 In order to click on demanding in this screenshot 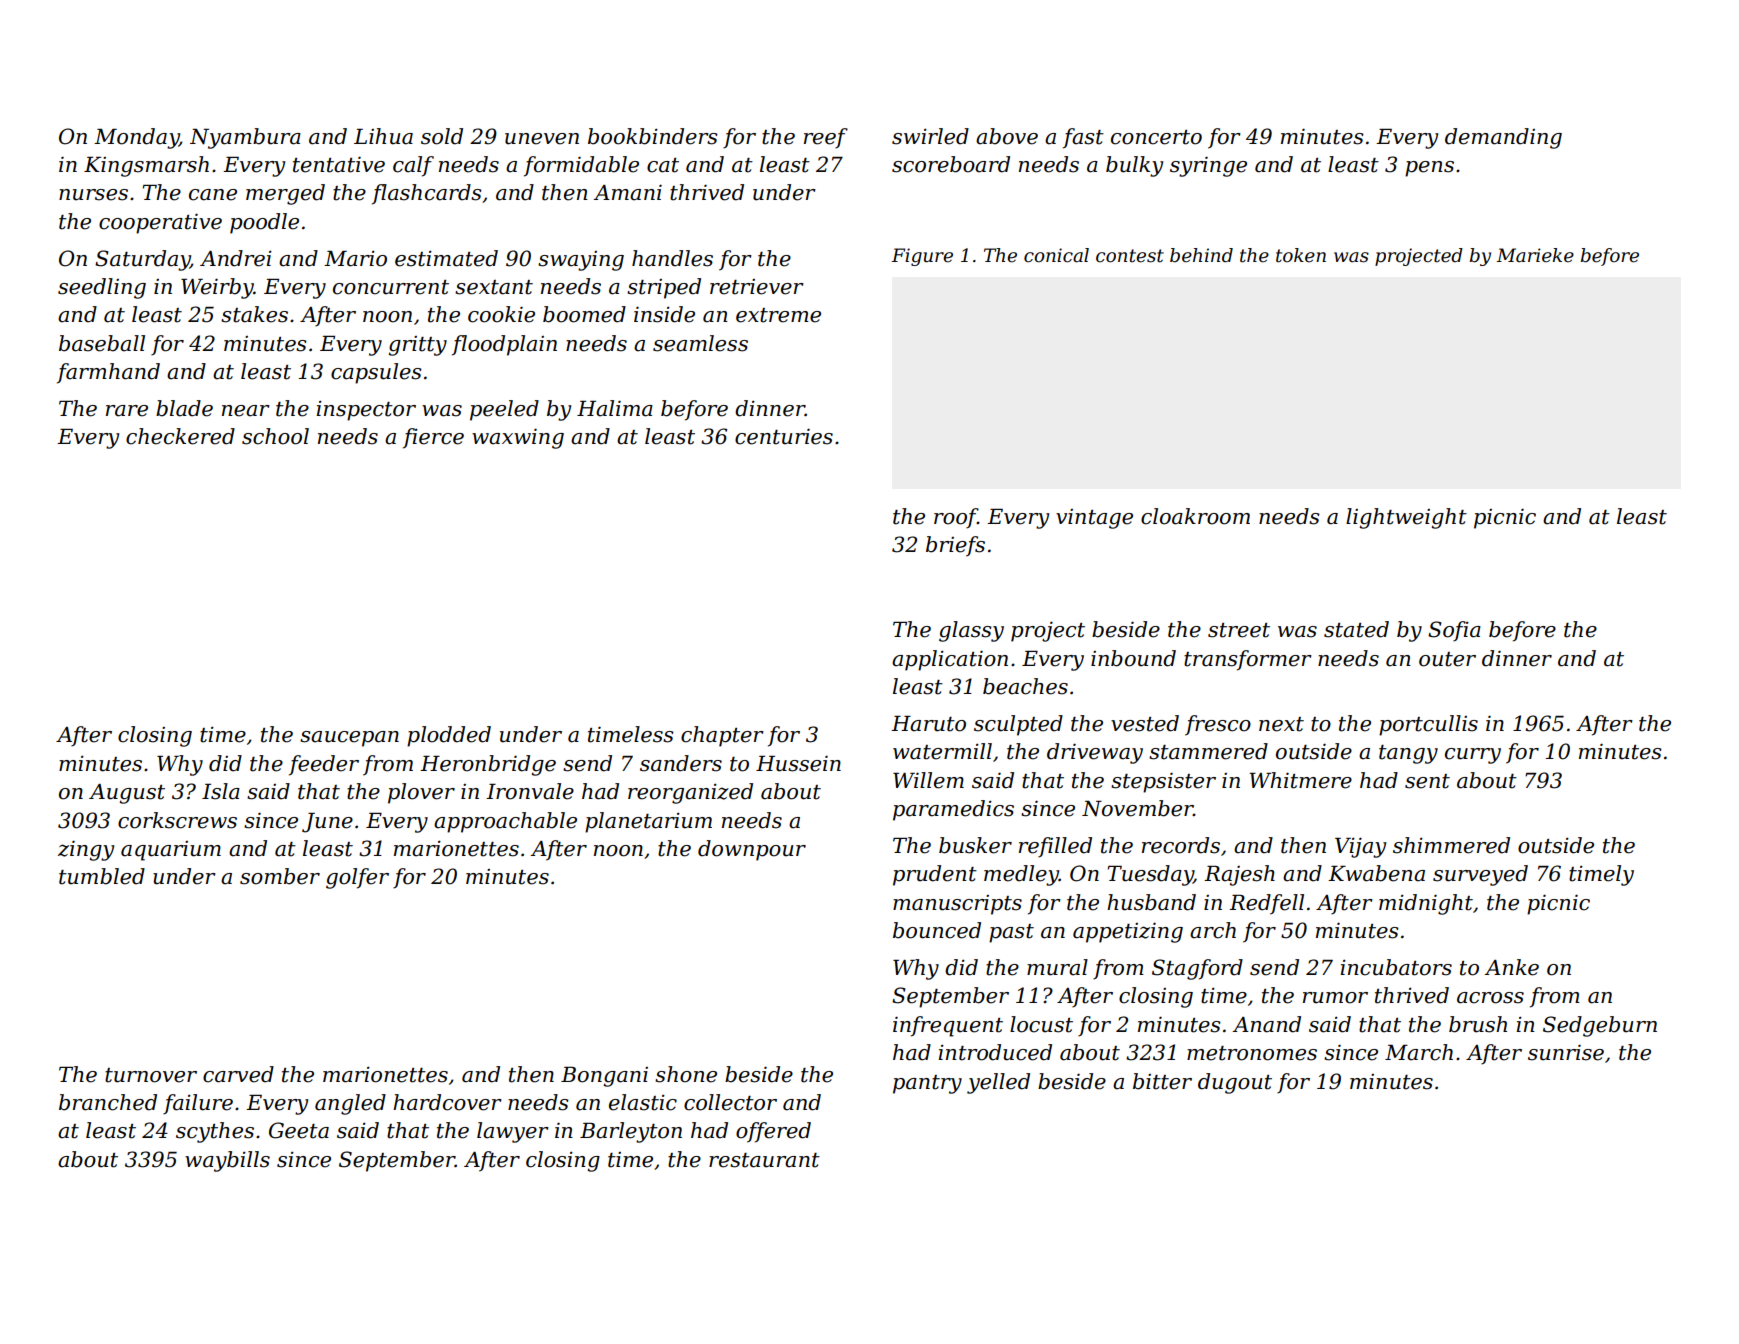, I will do `click(1503, 138)`.
